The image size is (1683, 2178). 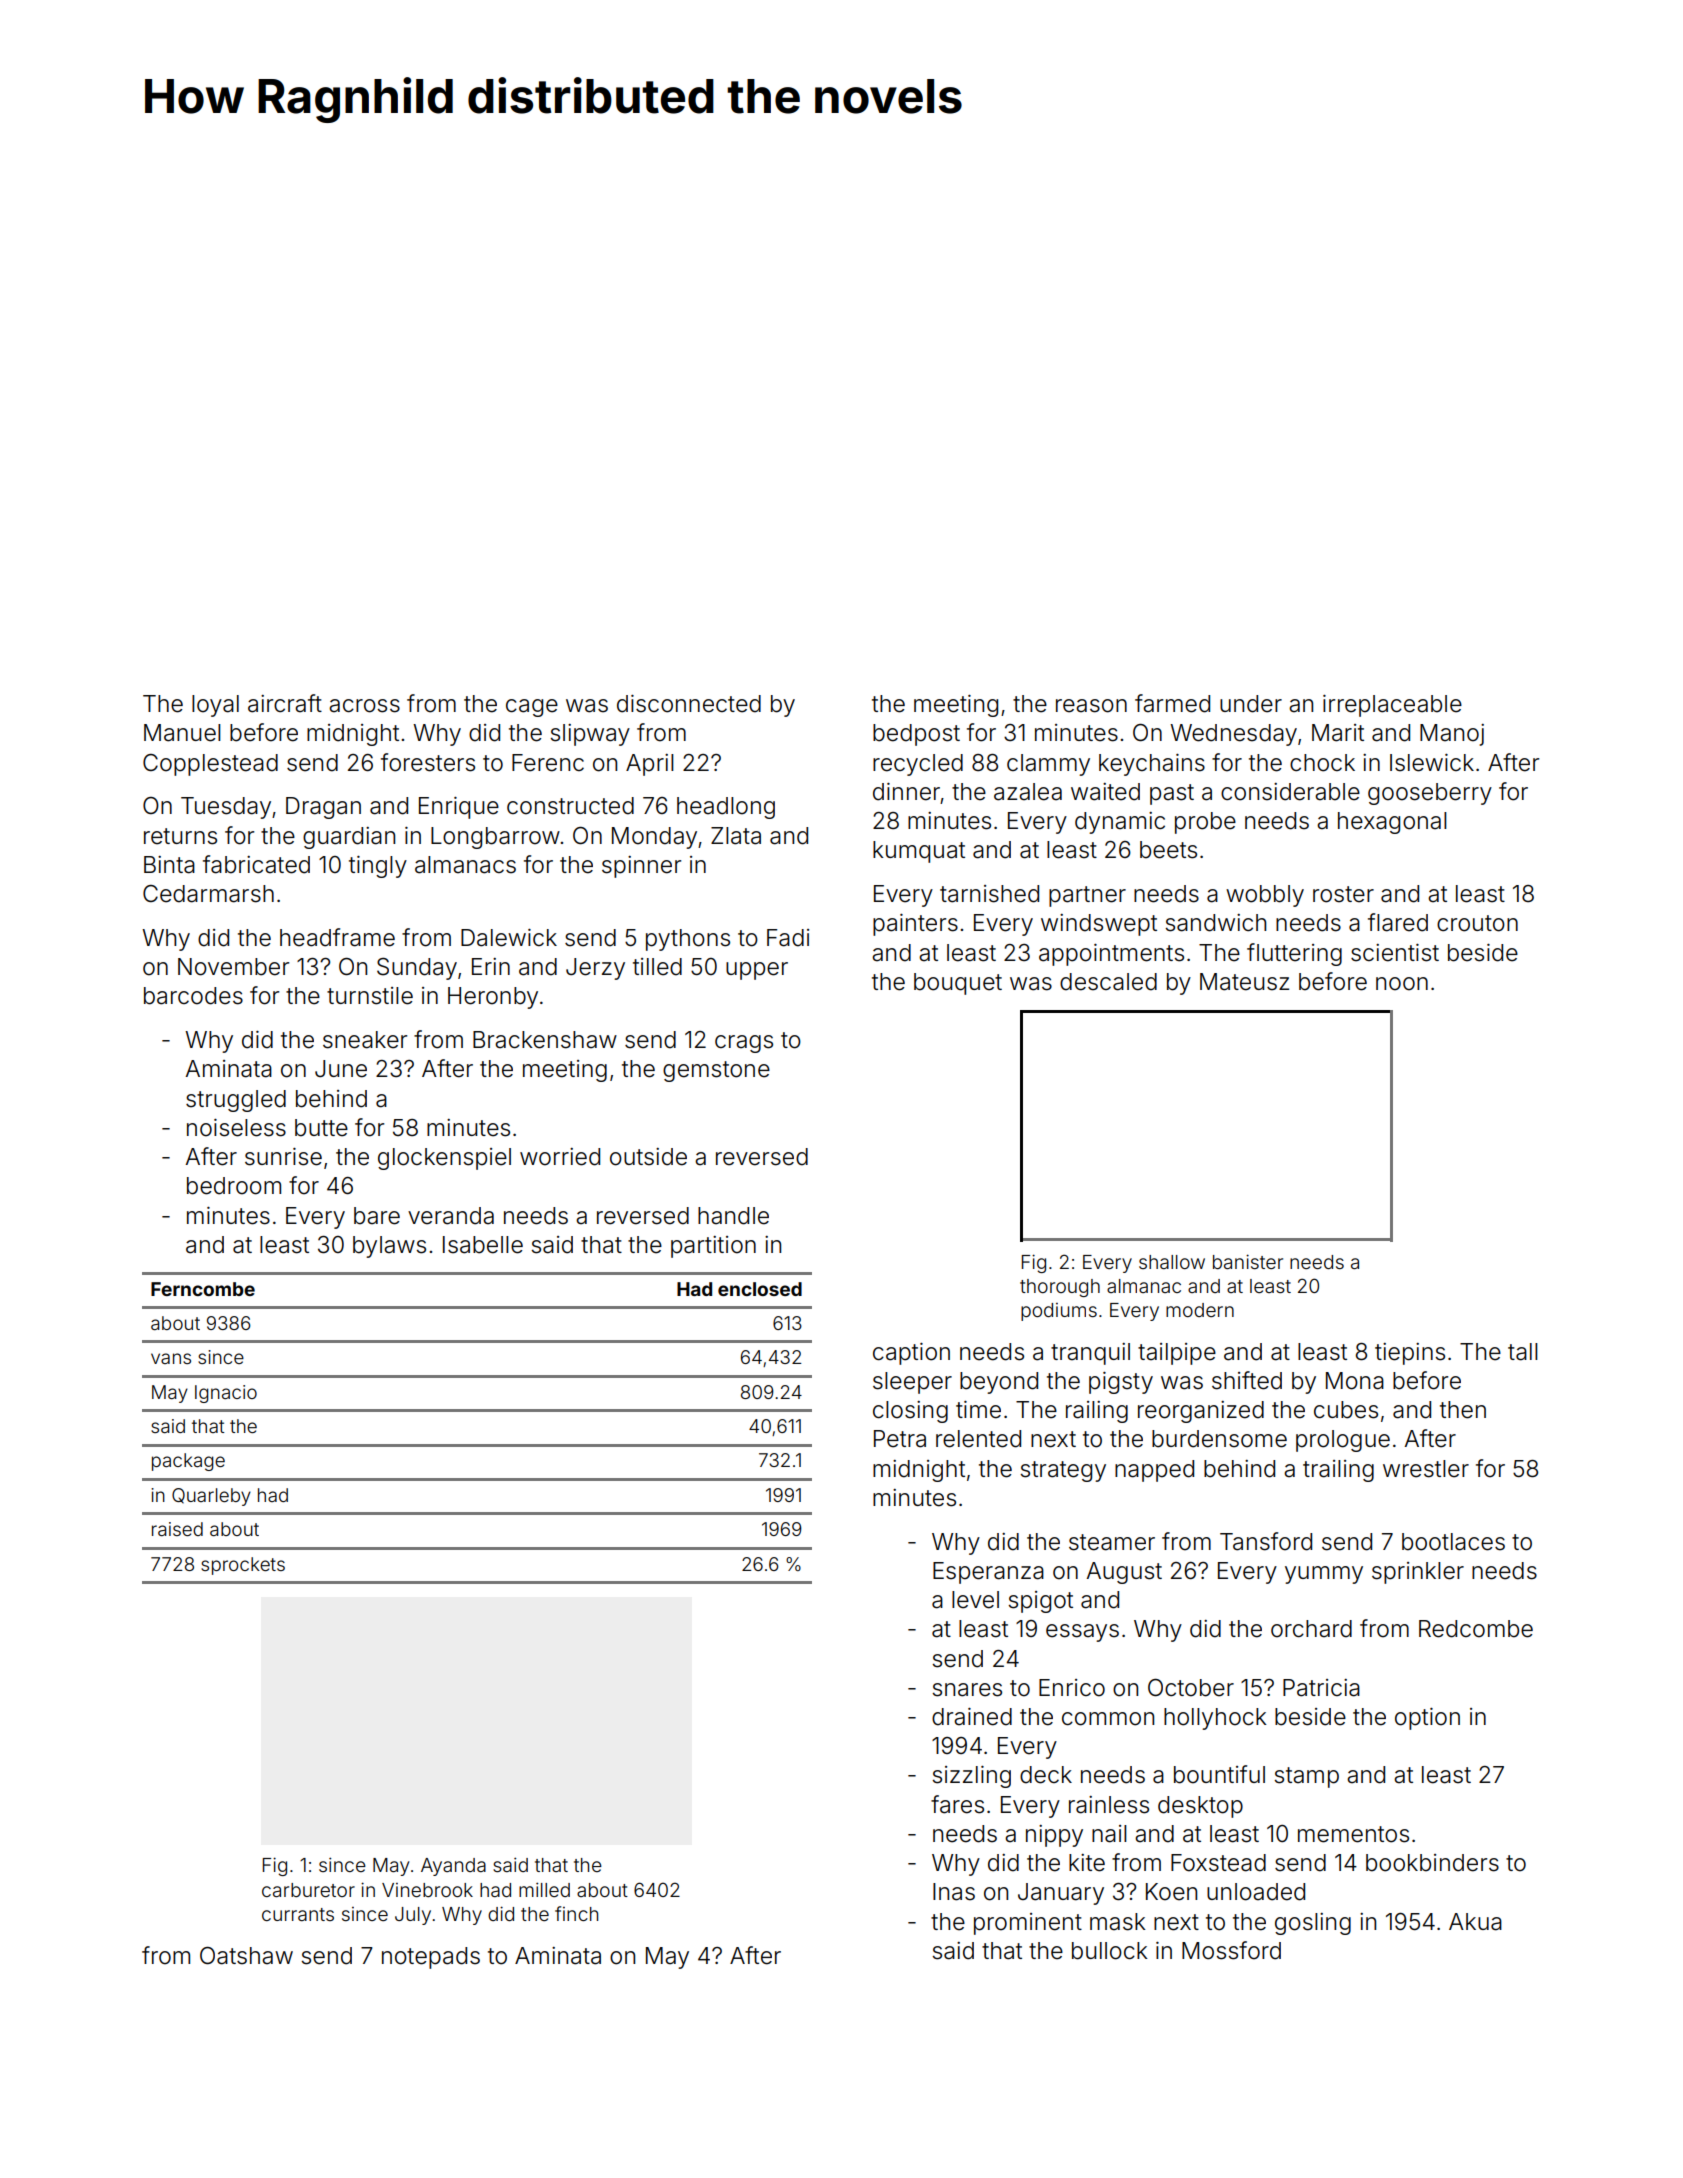 I want to click on Cedarmarsh, so click(x=208, y=894).
